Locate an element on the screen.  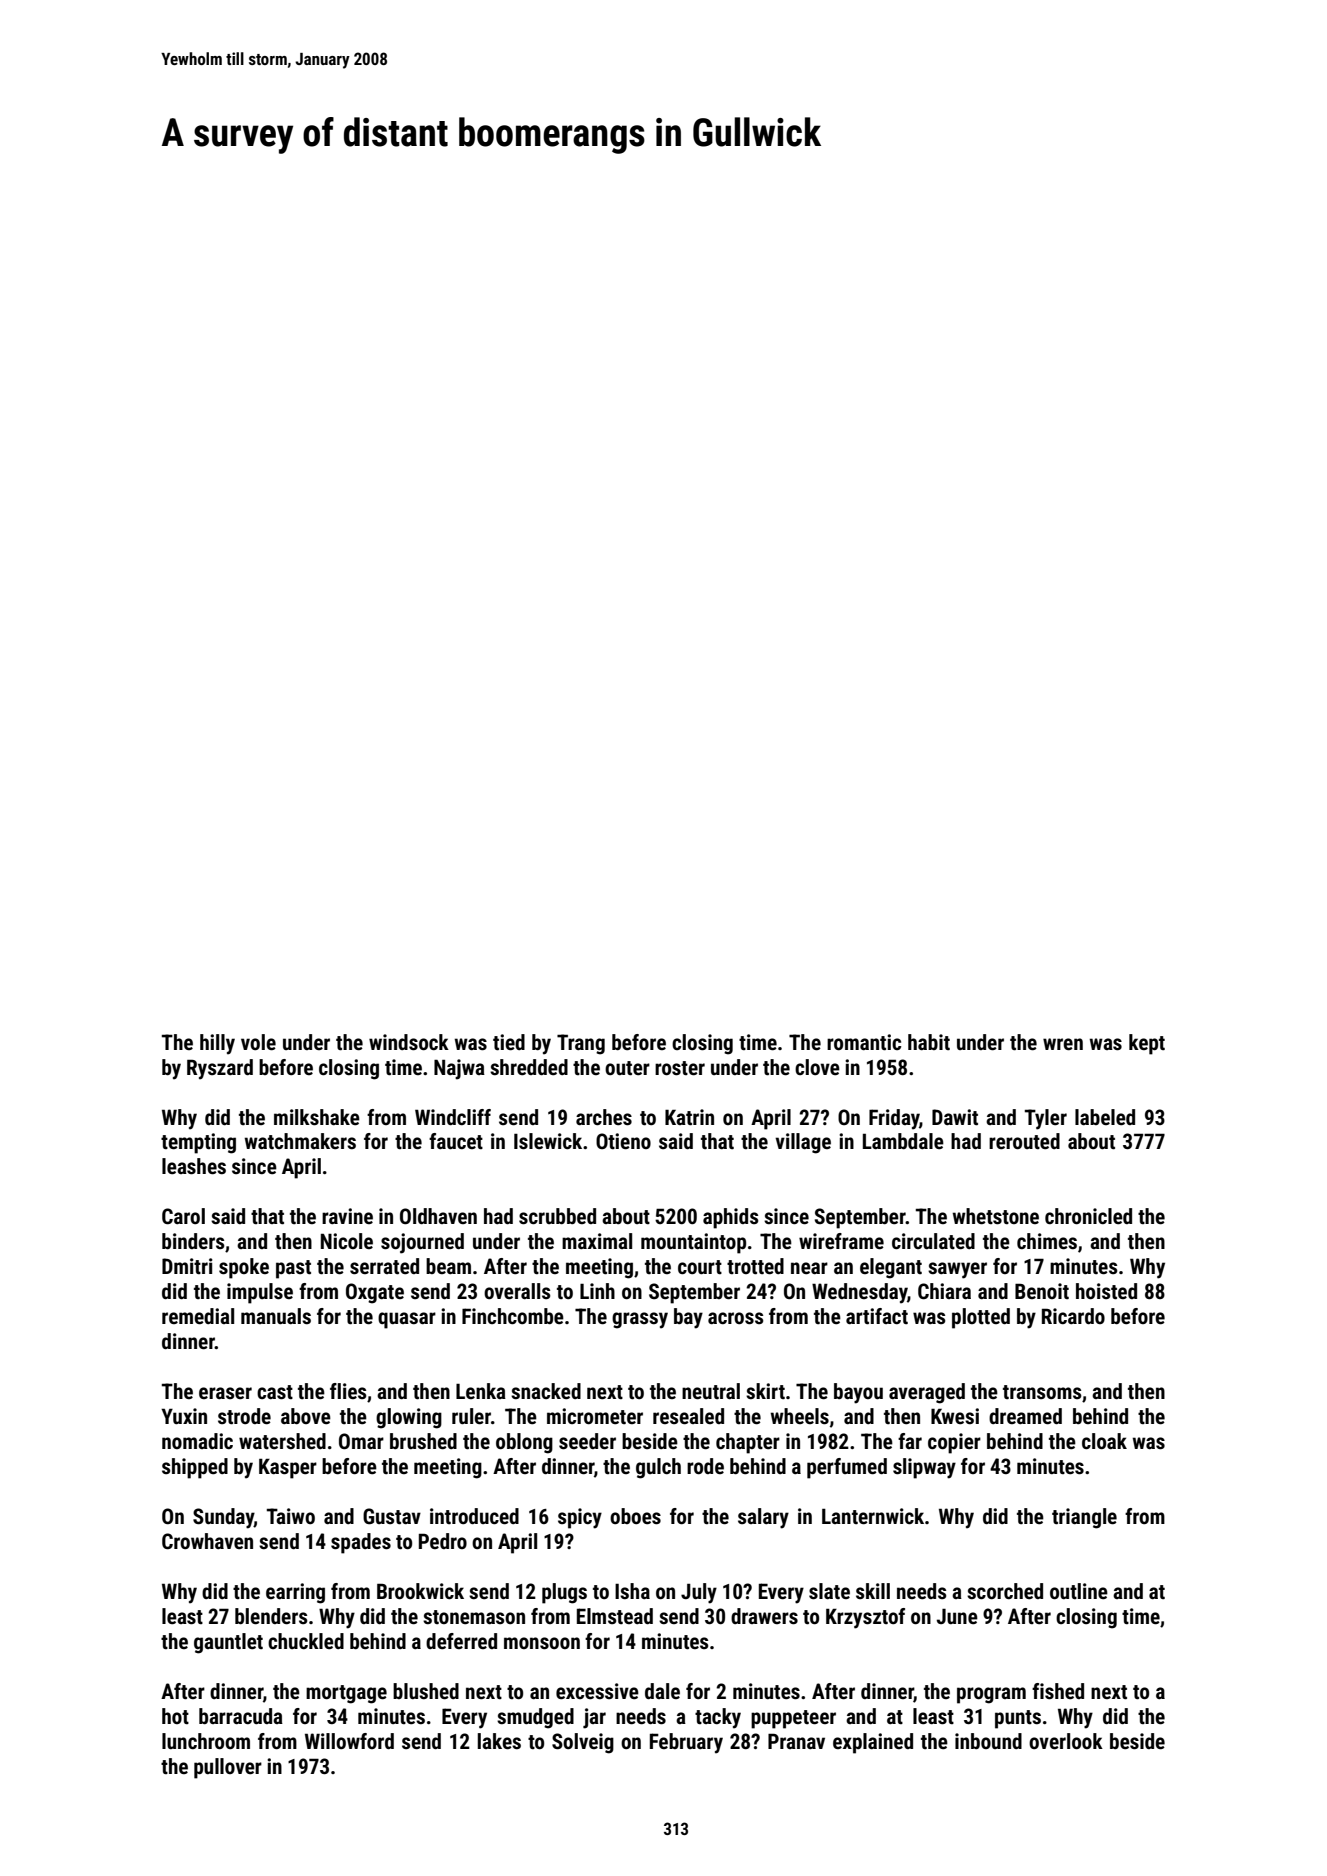
slipway is located at coordinates (924, 1468).
